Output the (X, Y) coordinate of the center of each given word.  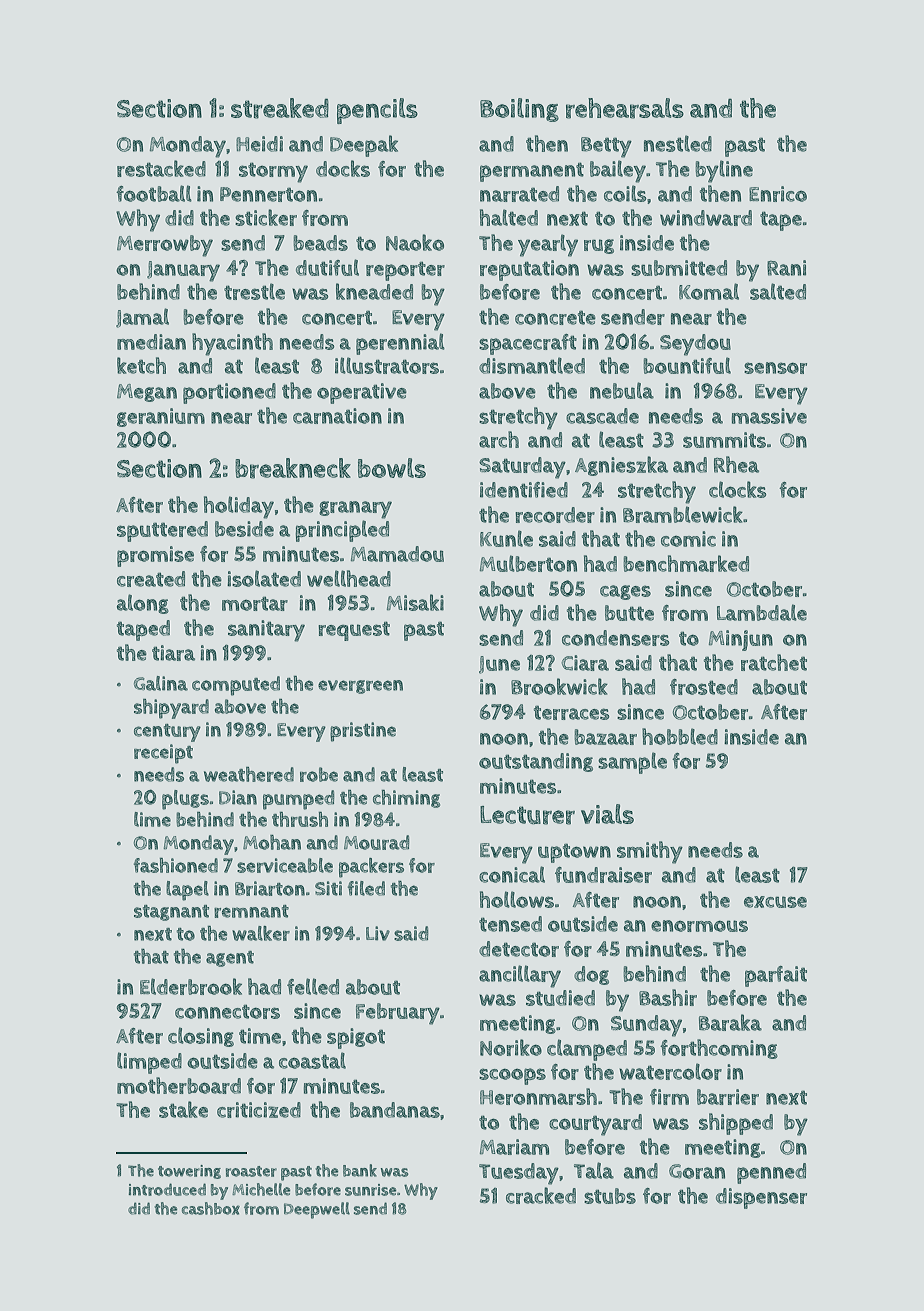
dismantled (532, 365)
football (154, 193)
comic (688, 539)
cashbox (211, 1208)
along (143, 604)
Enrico (778, 194)
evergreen (360, 687)
